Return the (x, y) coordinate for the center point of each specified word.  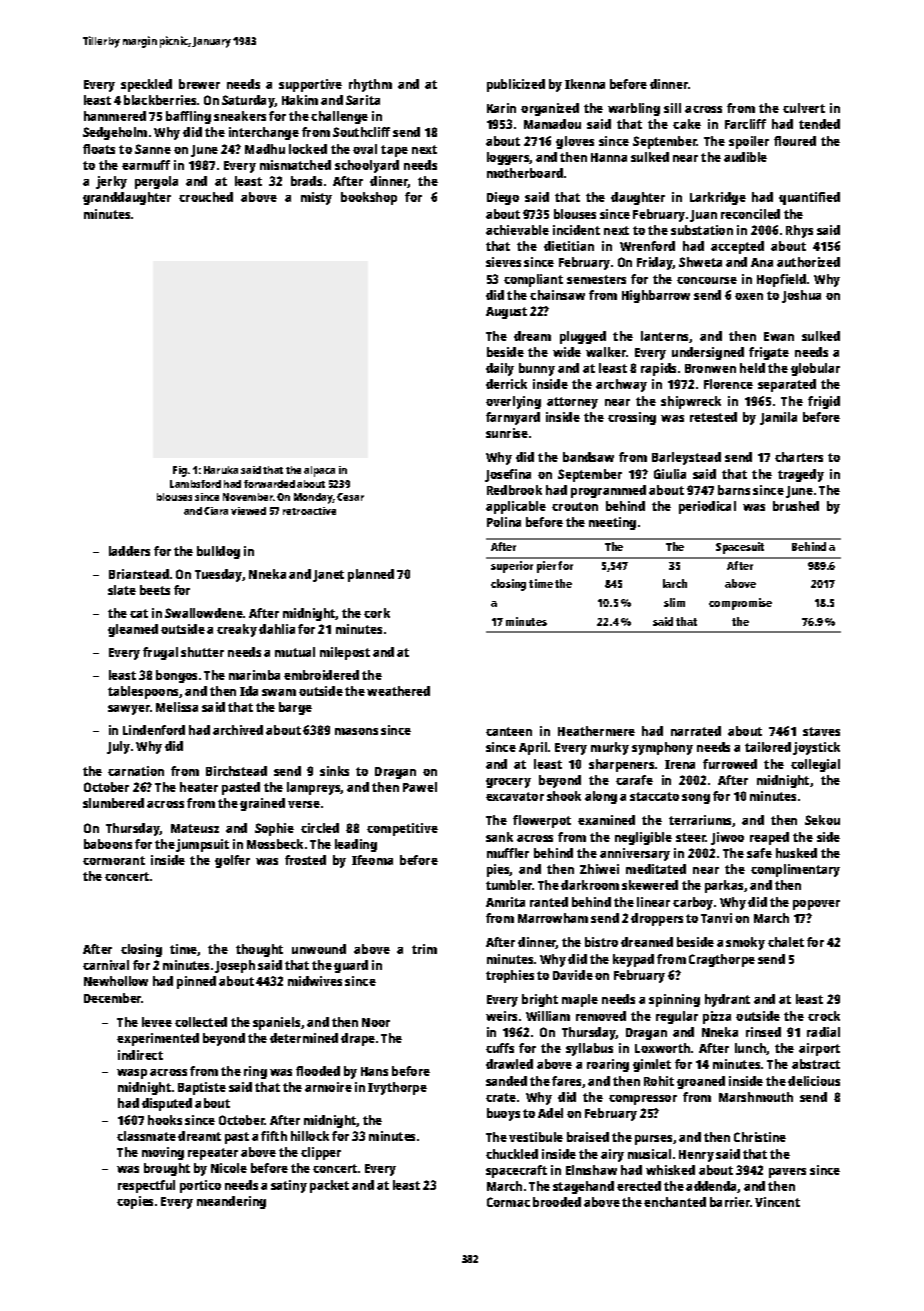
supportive (310, 85)
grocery (508, 783)
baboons (108, 844)
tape (394, 151)
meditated (656, 869)
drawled (509, 1064)
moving (163, 1153)
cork (377, 613)
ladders (129, 551)
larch (675, 583)
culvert (804, 108)
